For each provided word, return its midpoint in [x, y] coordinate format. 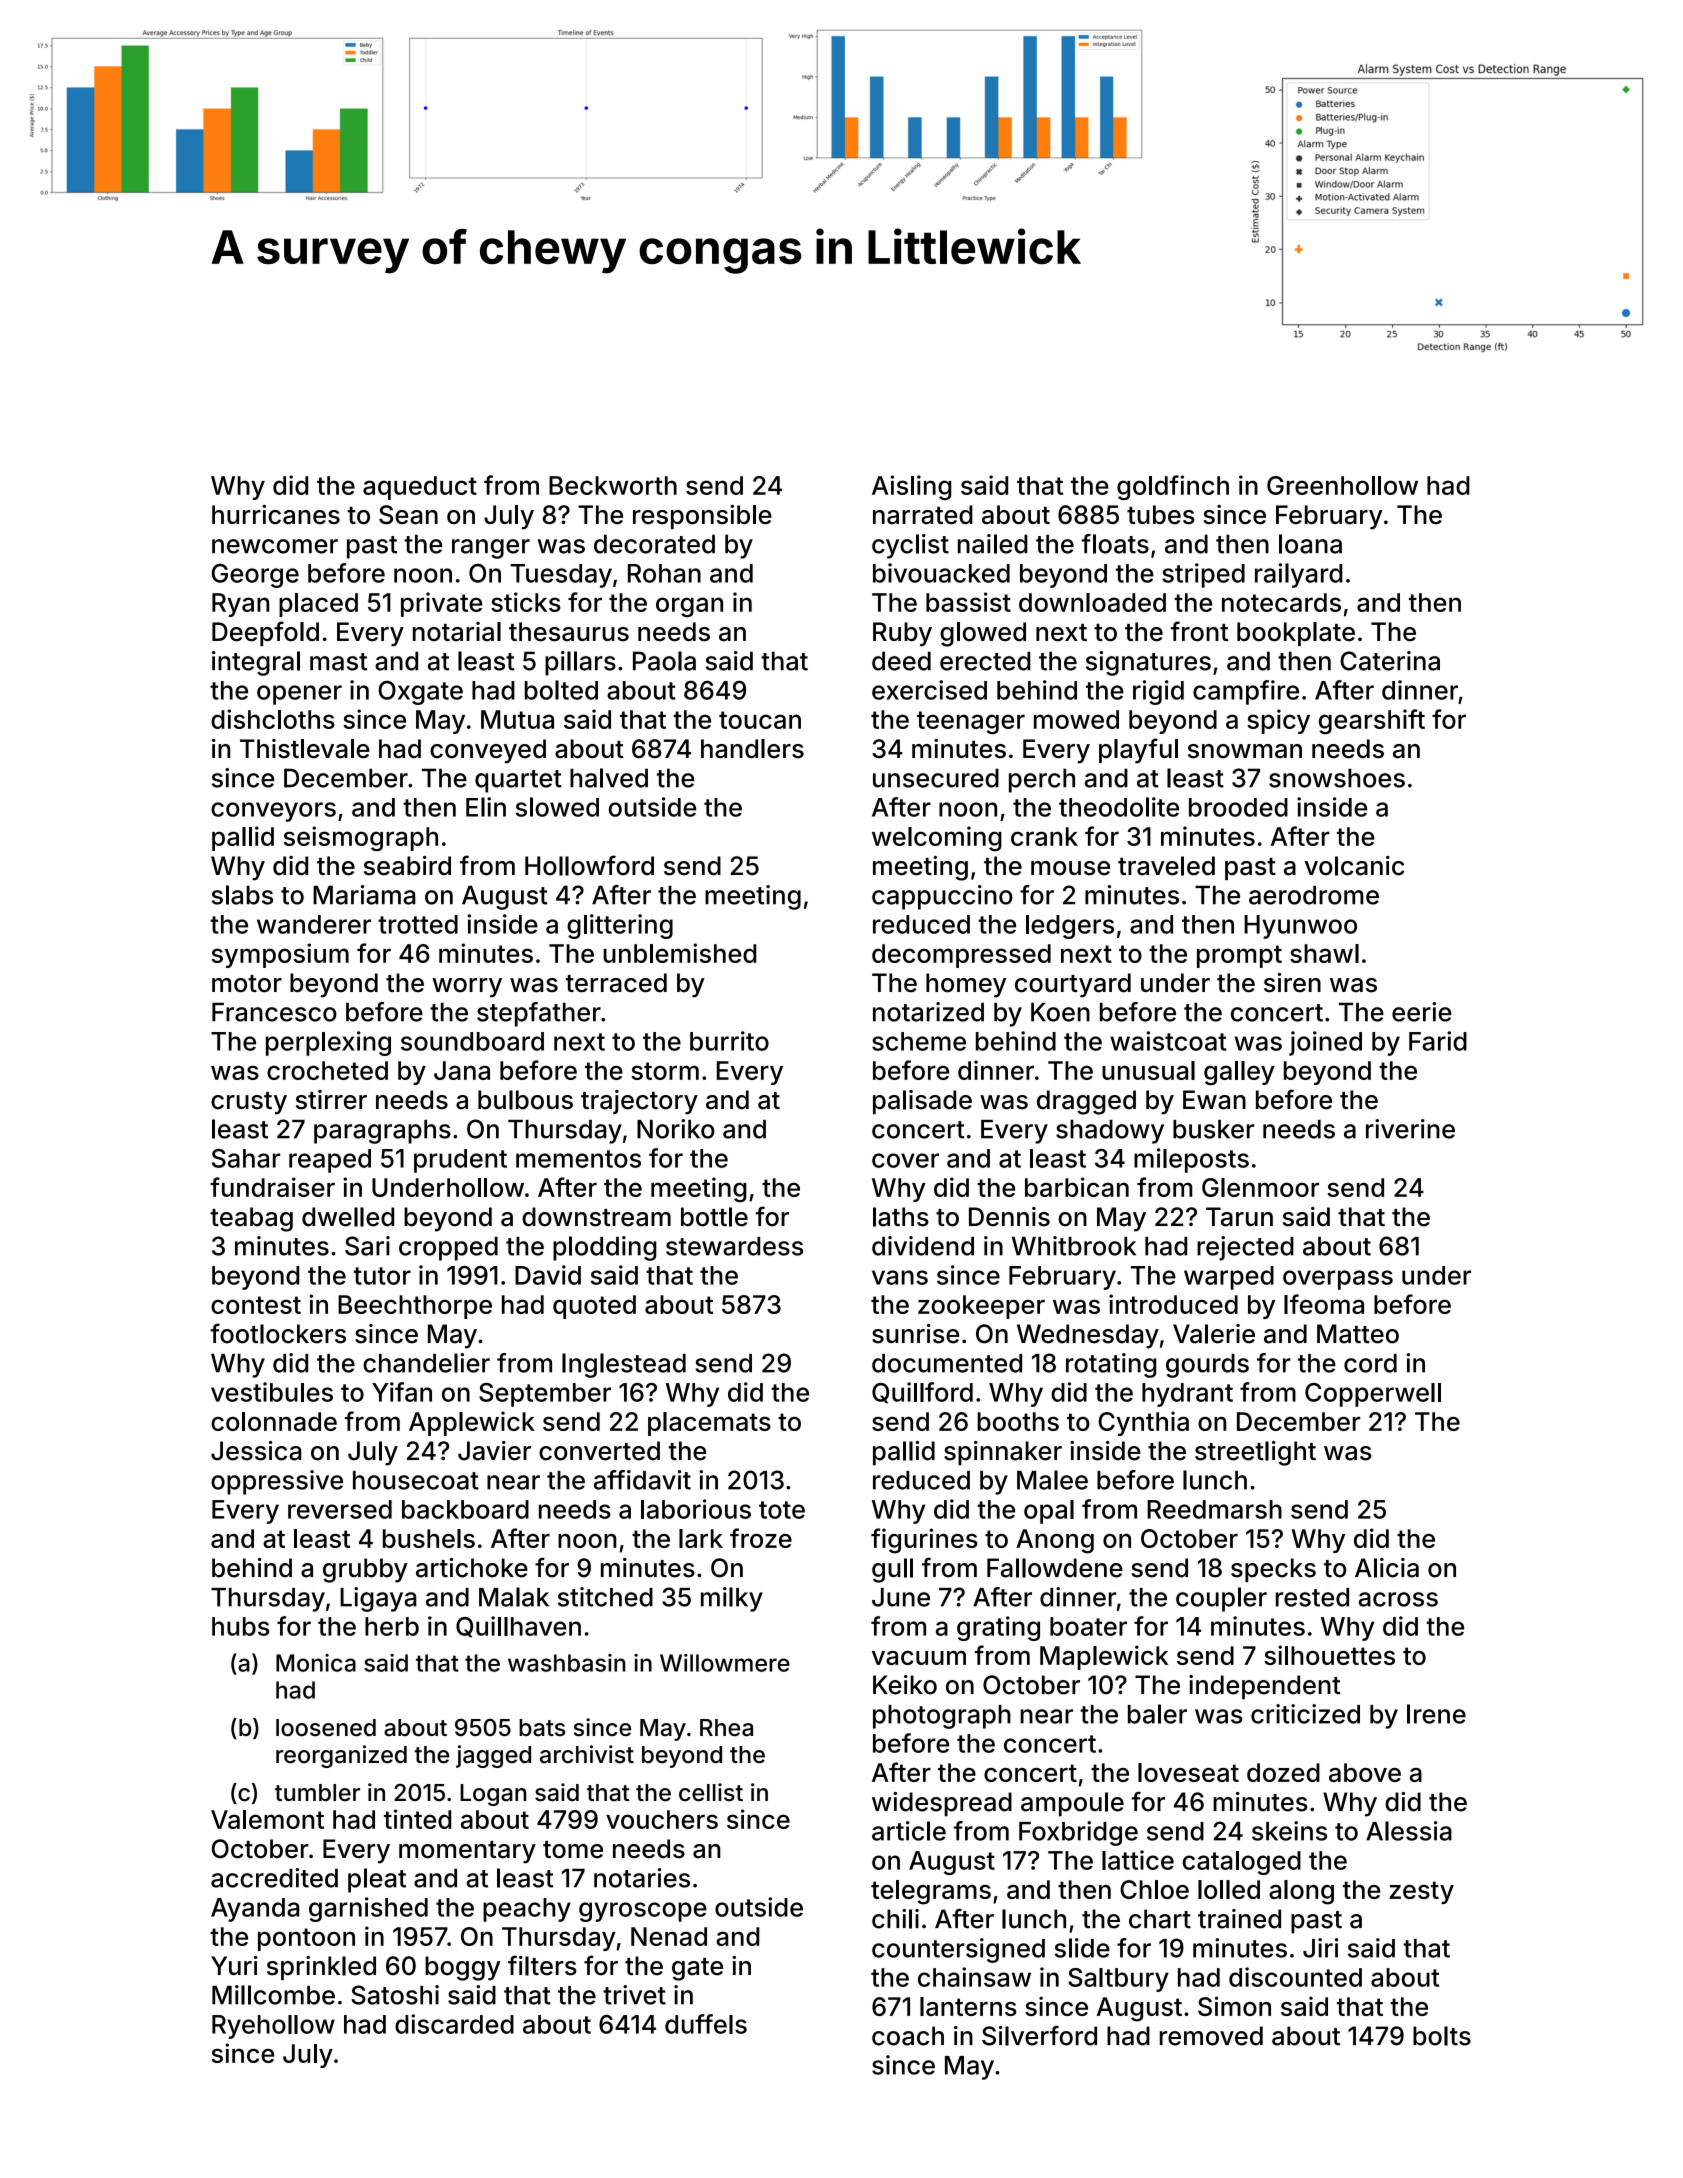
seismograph [361, 838]
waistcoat [1168, 1041]
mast [338, 662]
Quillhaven [518, 1627]
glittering [620, 926]
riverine [1410, 1129]
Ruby [902, 634]
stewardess [734, 1246]
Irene [1436, 1714]
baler [1157, 1714]
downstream [596, 1217]
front [1199, 631]
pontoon [306, 1939]
